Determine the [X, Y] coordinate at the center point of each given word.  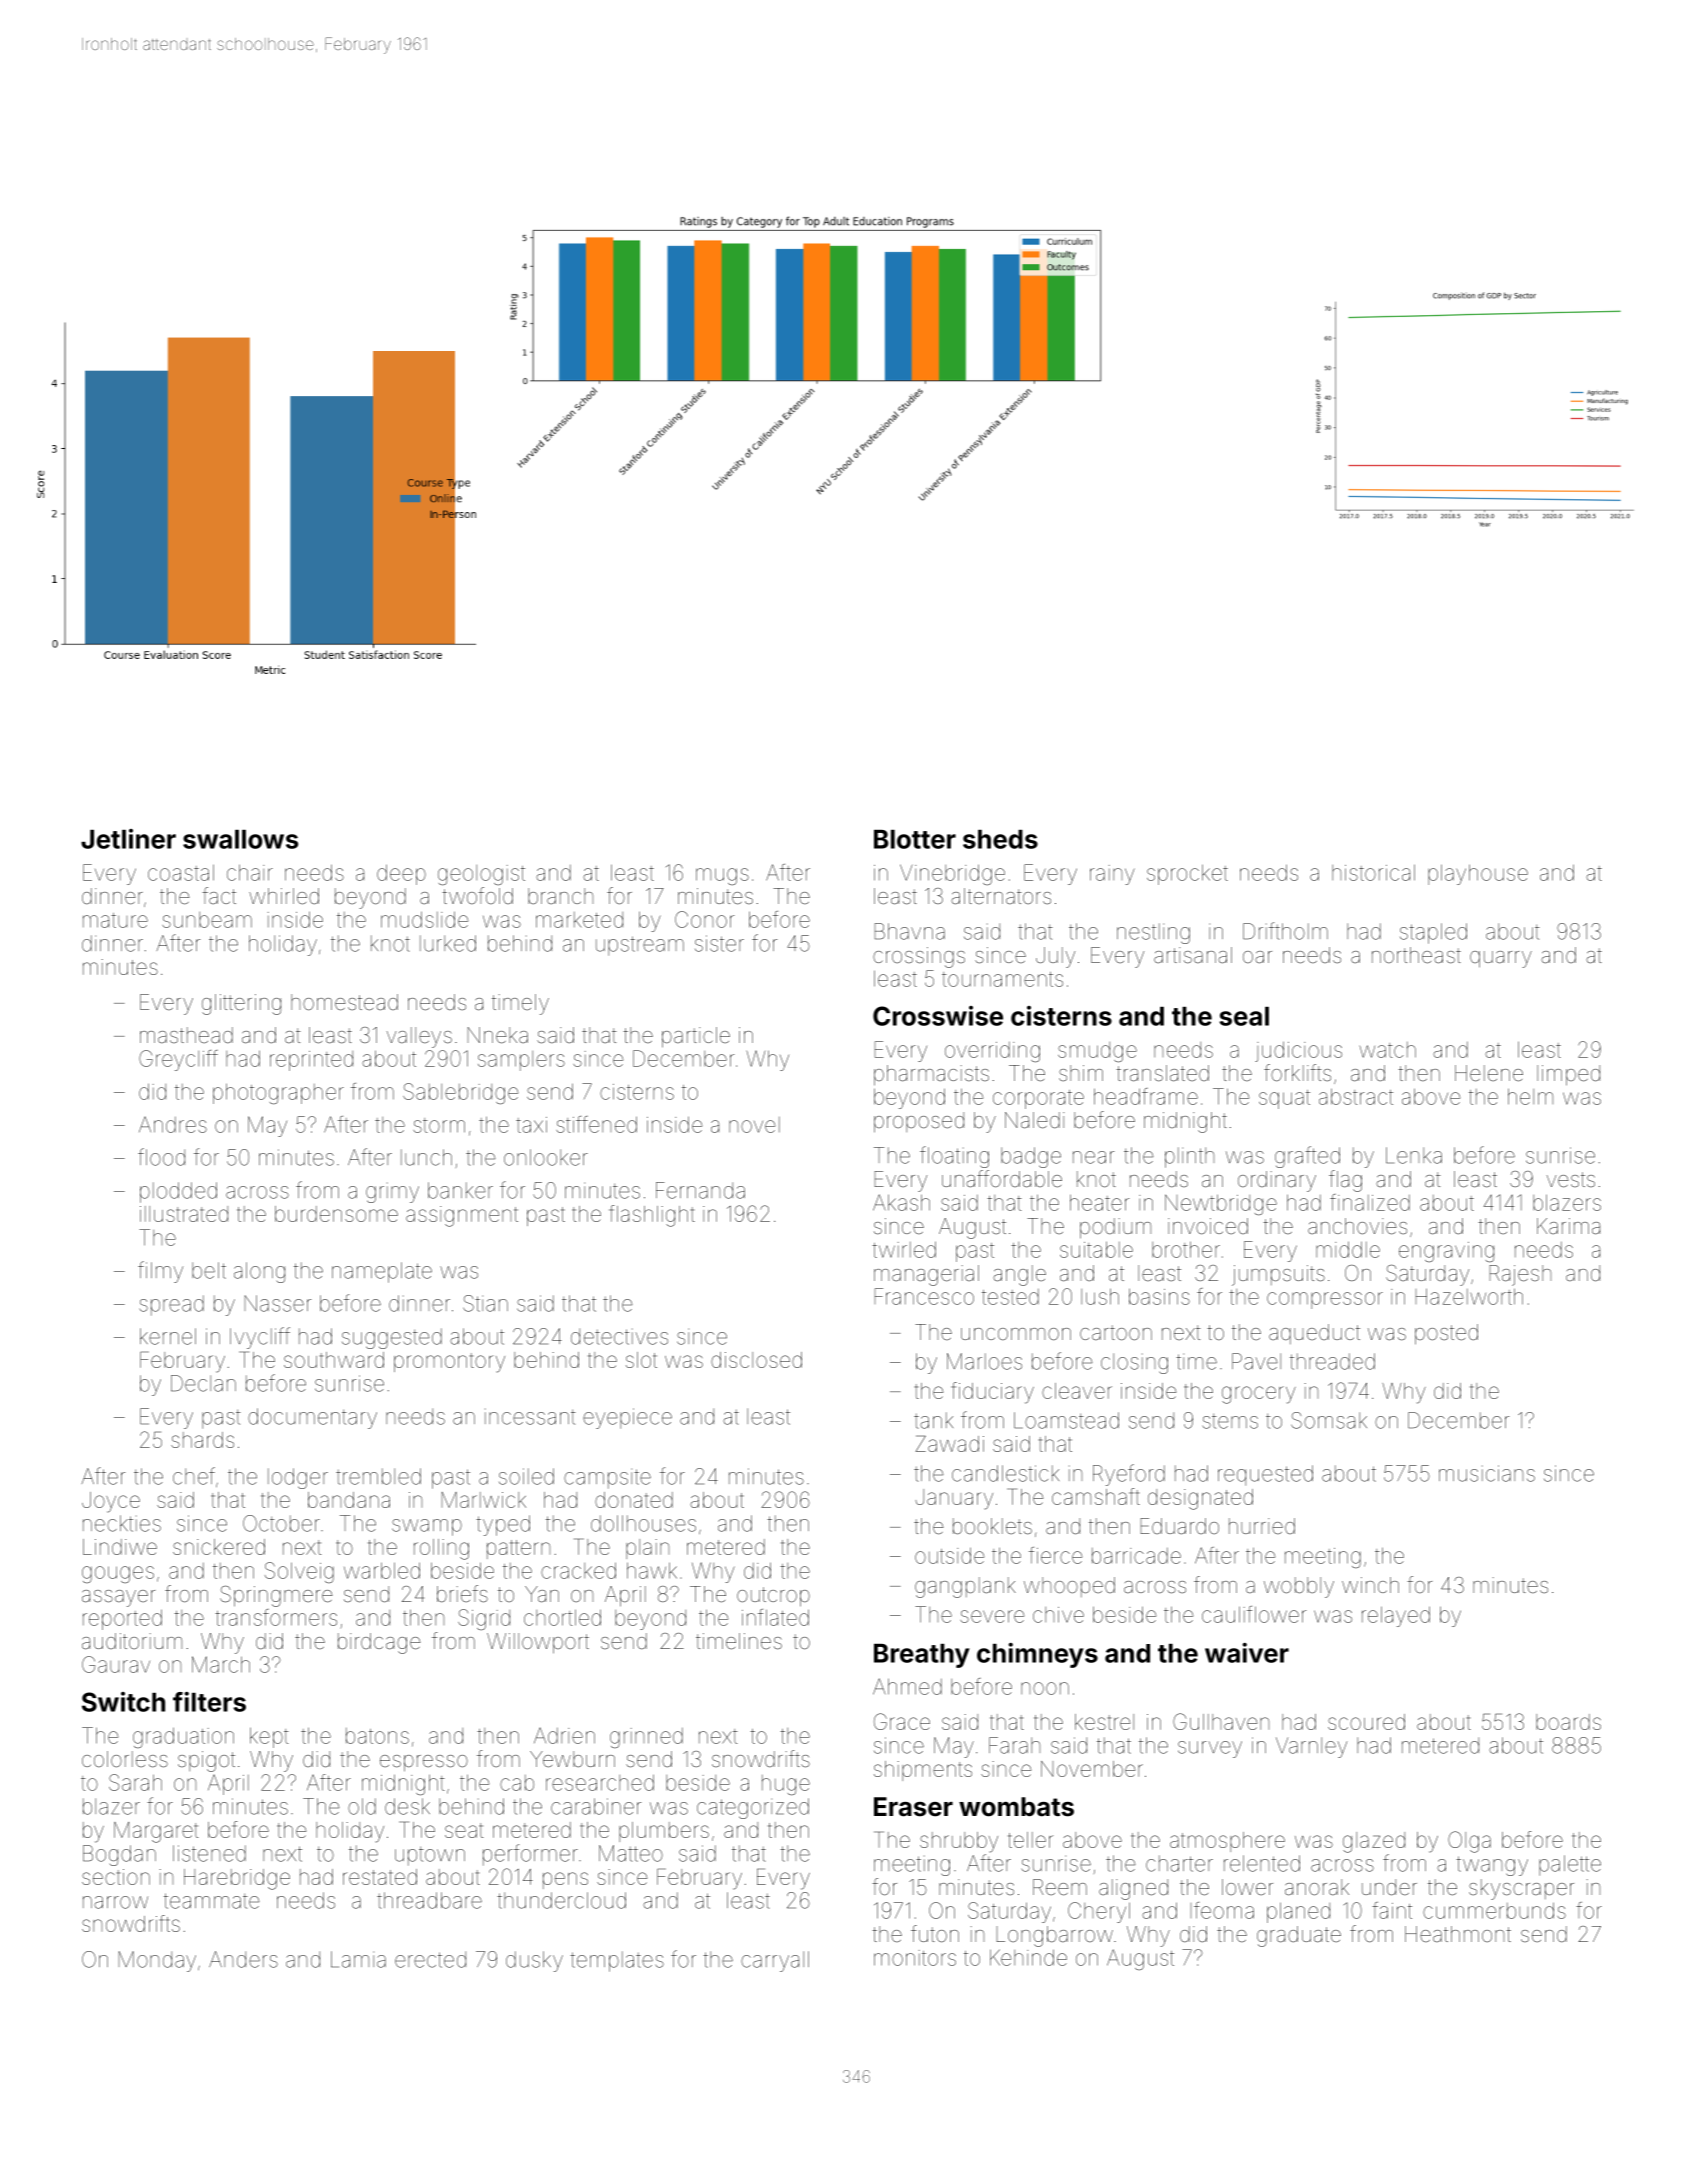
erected [430, 1959]
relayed [1396, 1616]
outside [949, 1555]
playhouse [1478, 874]
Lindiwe [120, 1547]
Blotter [915, 839]
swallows [240, 839]
